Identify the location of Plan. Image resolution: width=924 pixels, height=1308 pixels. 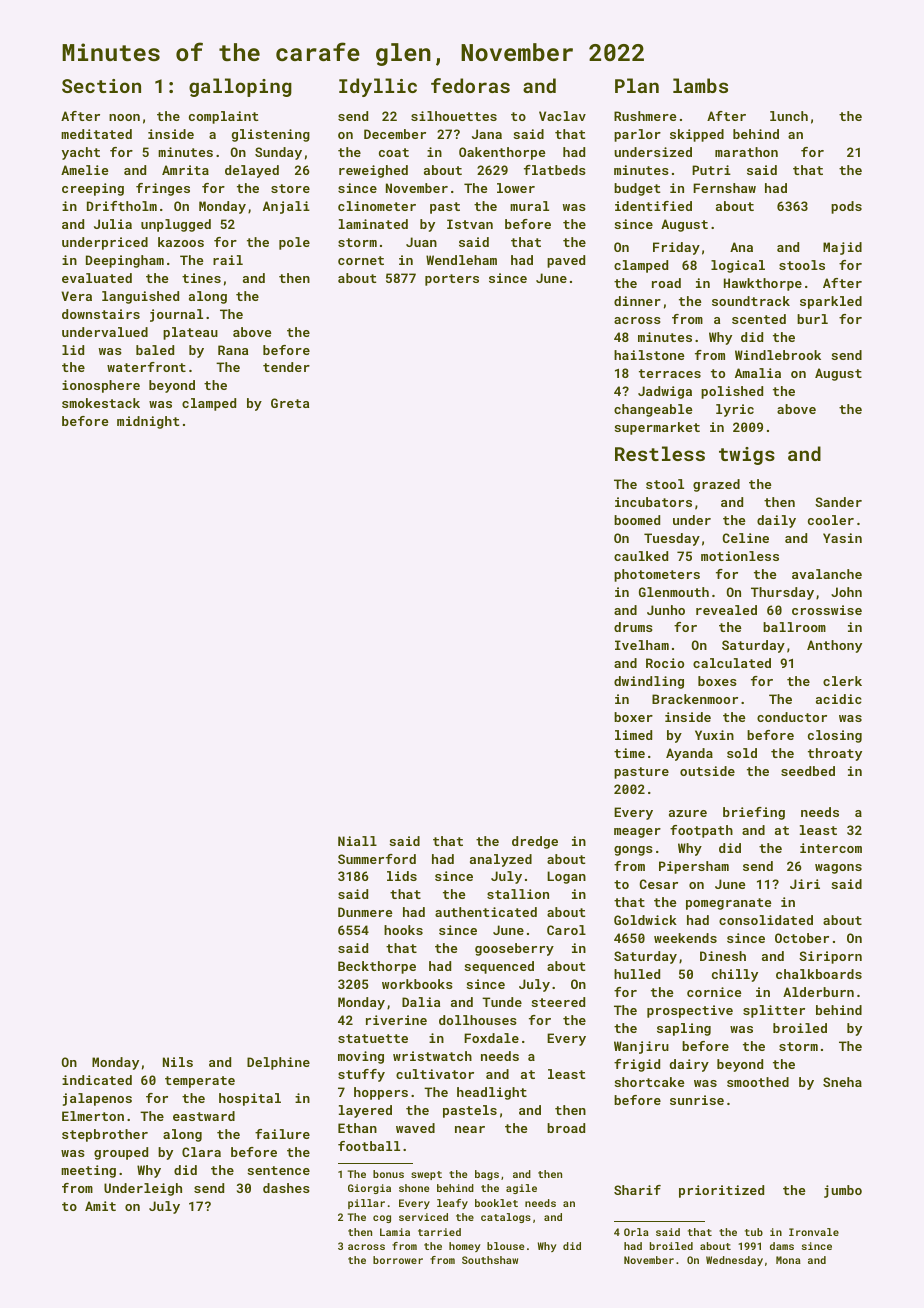
(637, 85).
